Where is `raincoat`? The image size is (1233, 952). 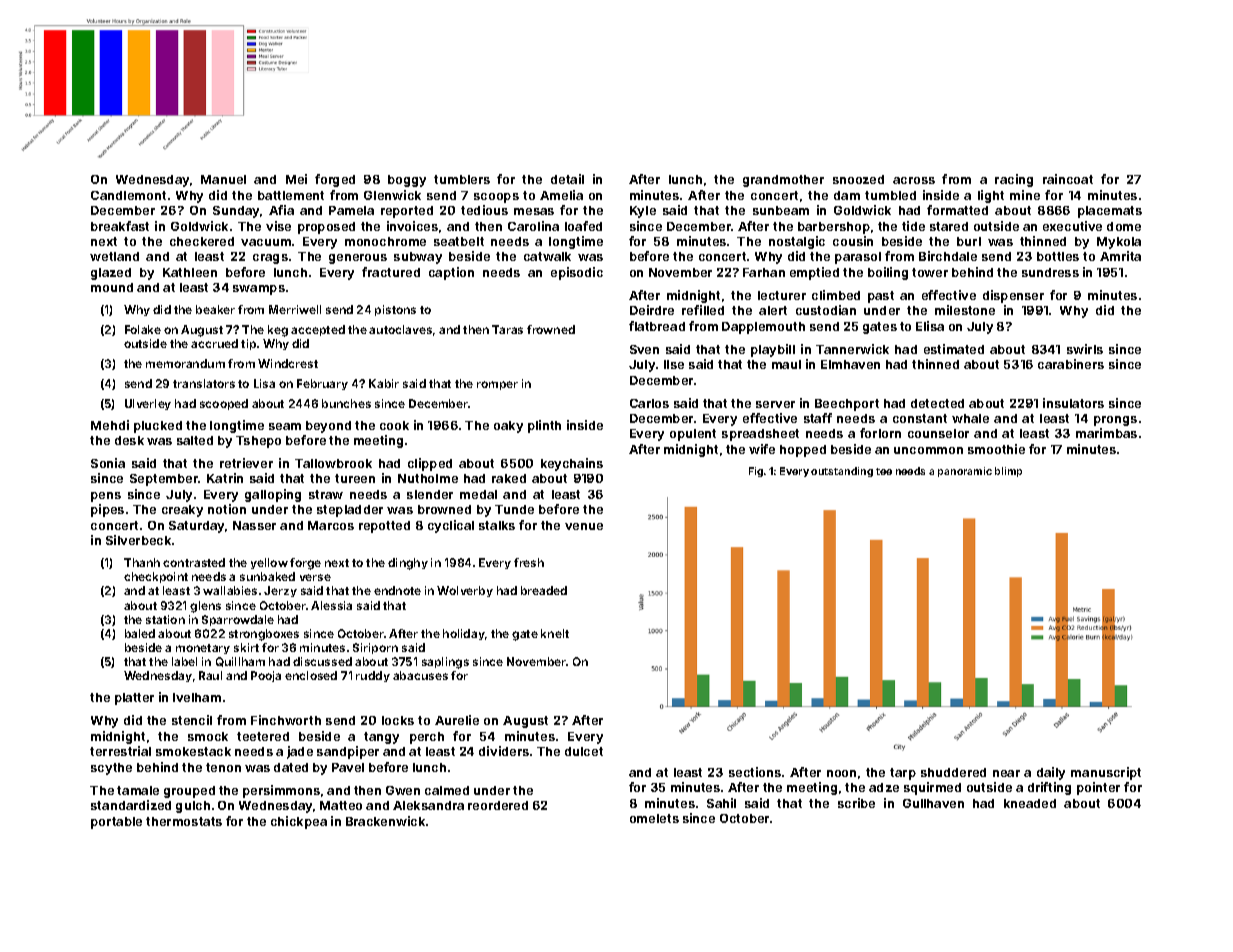
raincoat is located at coordinates (1068, 179).
